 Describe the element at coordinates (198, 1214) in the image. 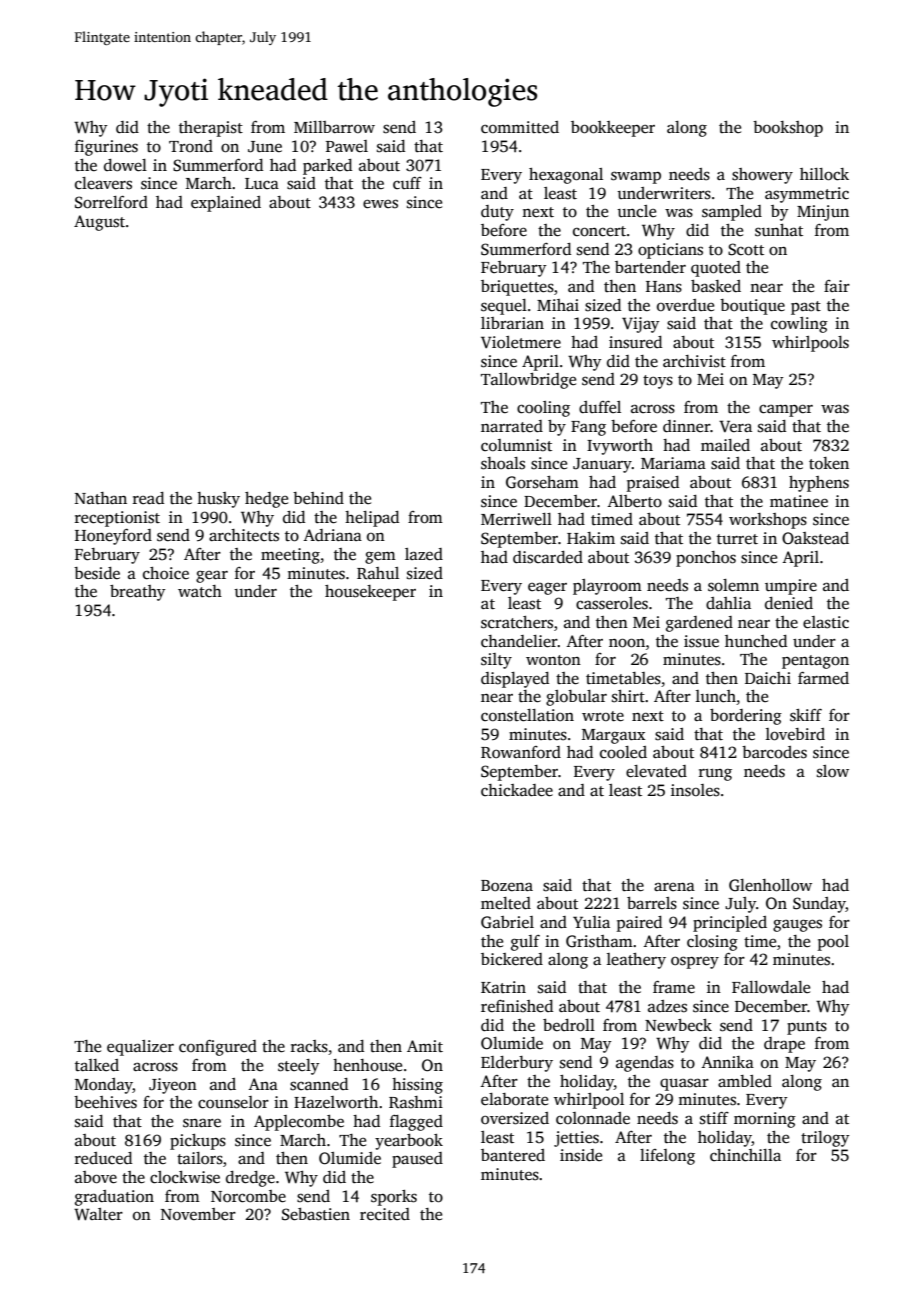

I see `November` at that location.
